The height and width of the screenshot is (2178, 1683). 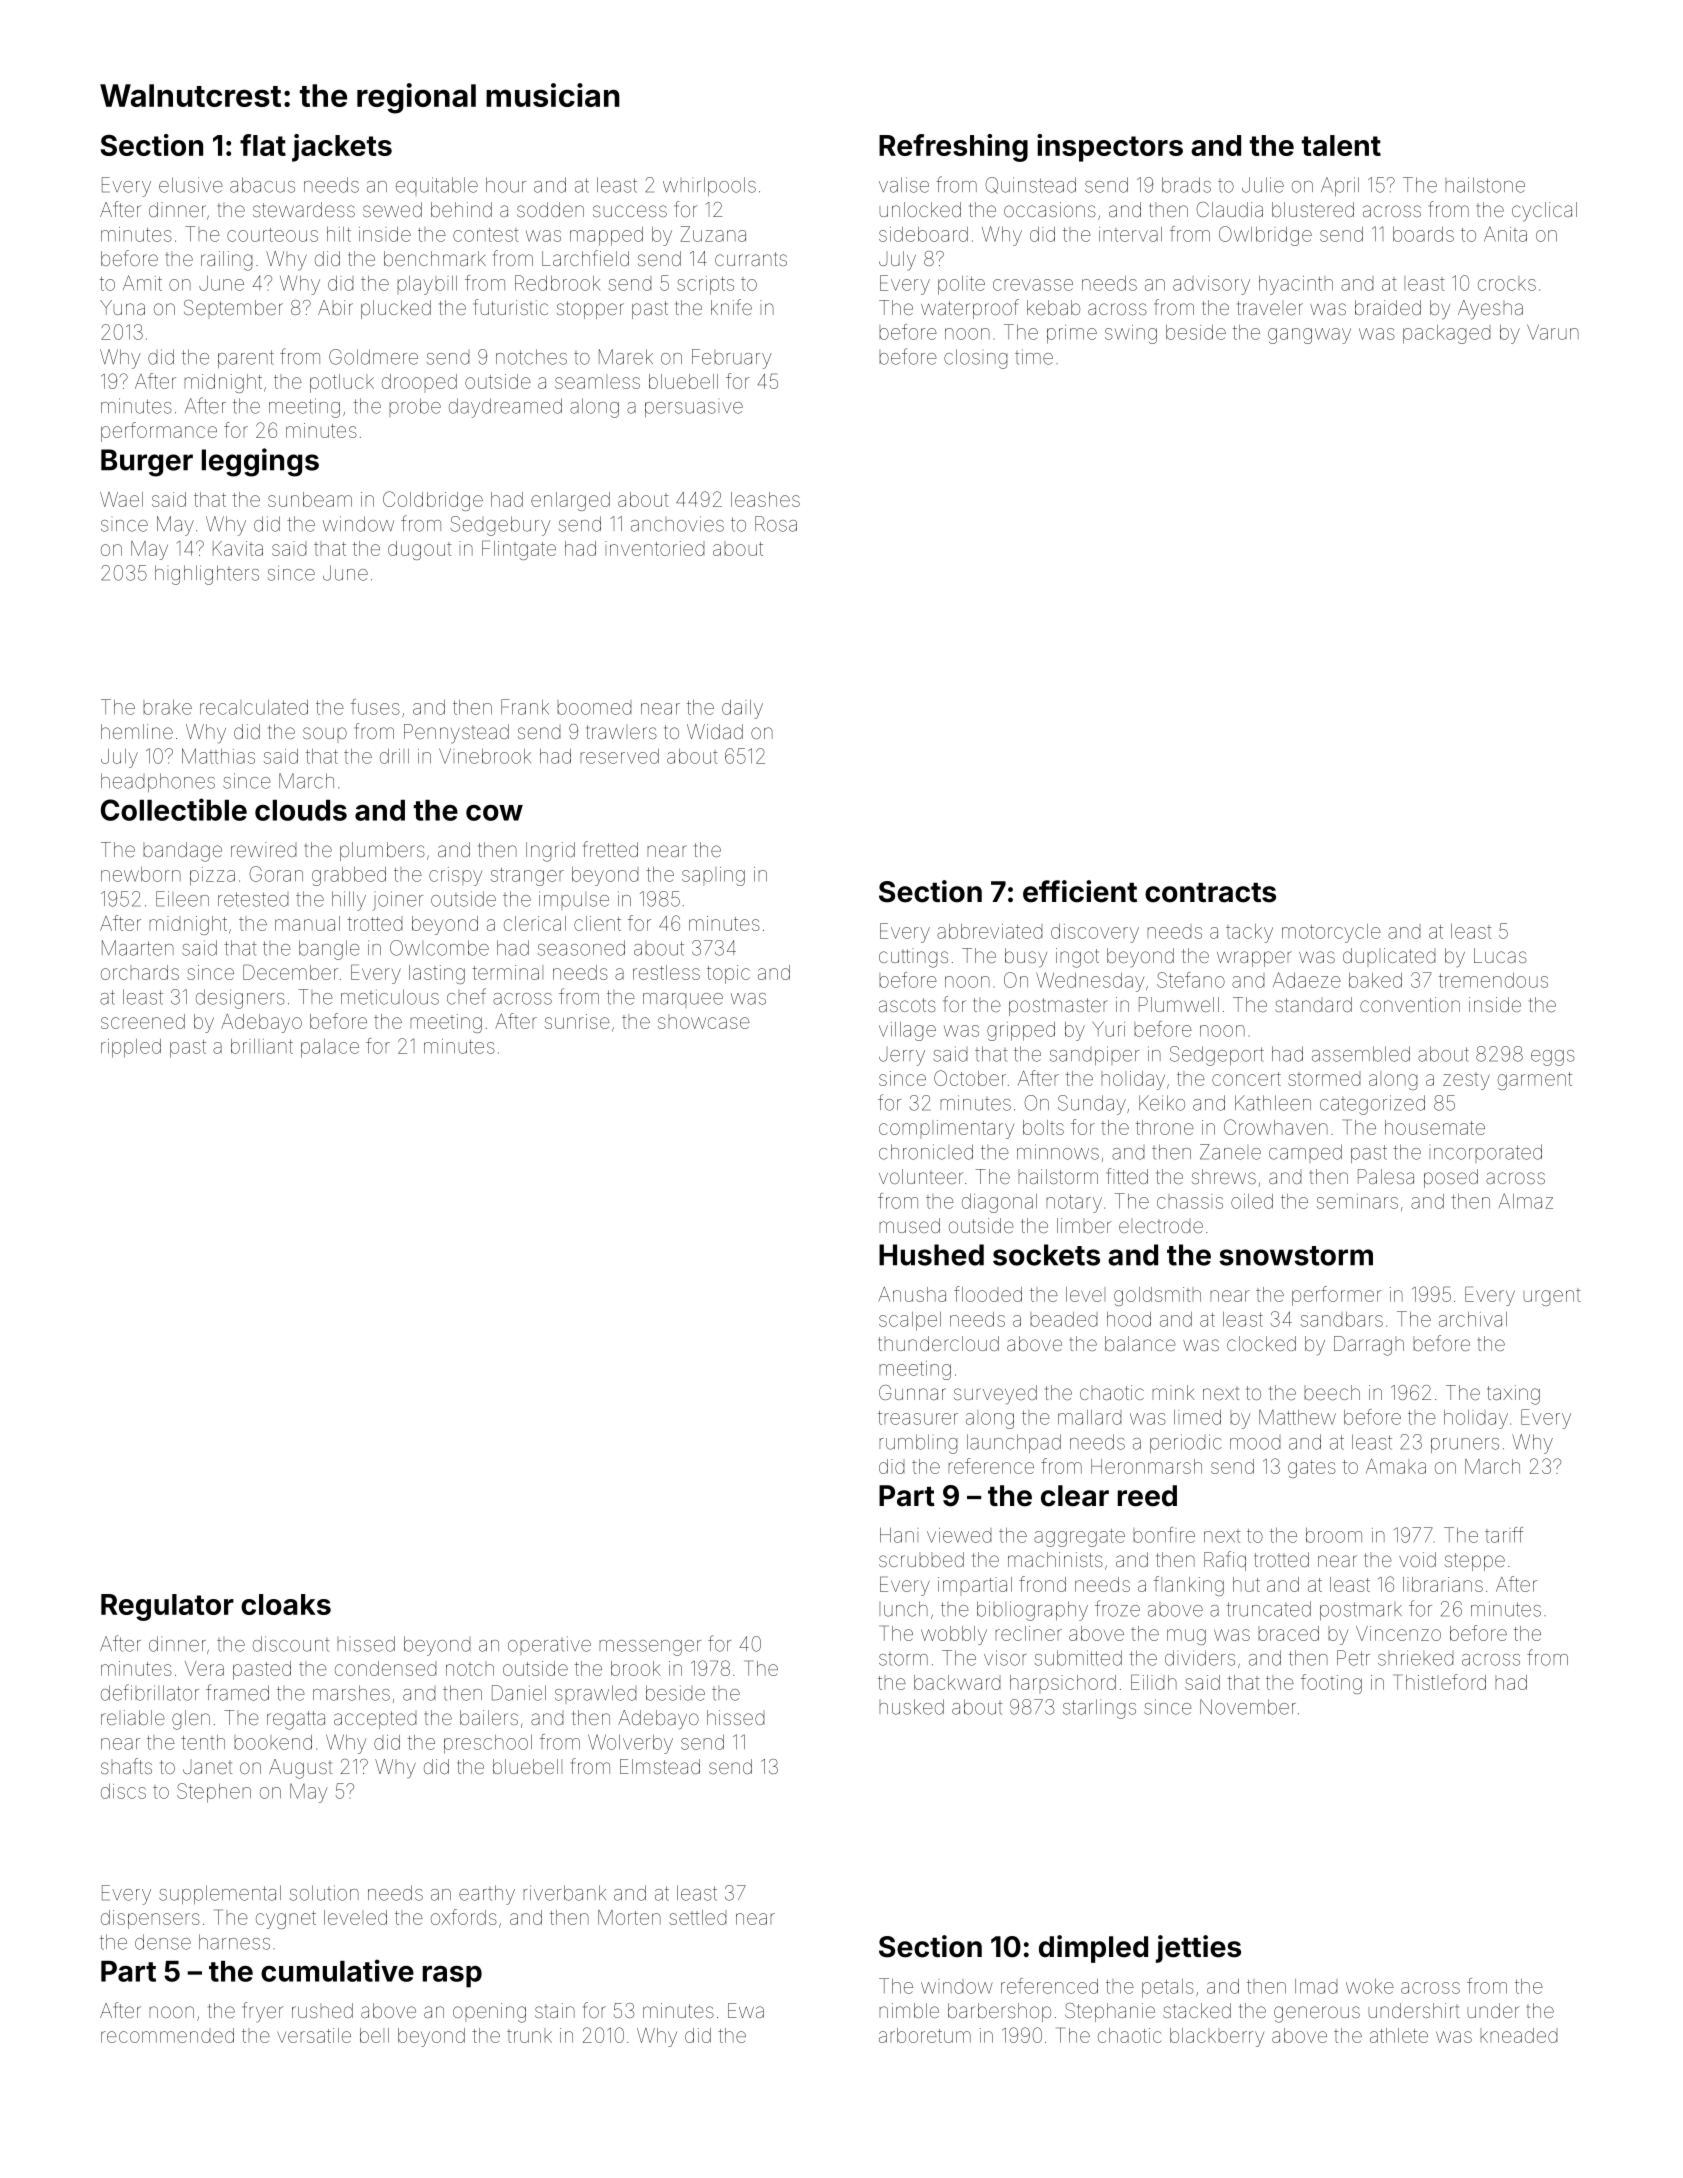 I want to click on showcase, so click(x=704, y=1021).
